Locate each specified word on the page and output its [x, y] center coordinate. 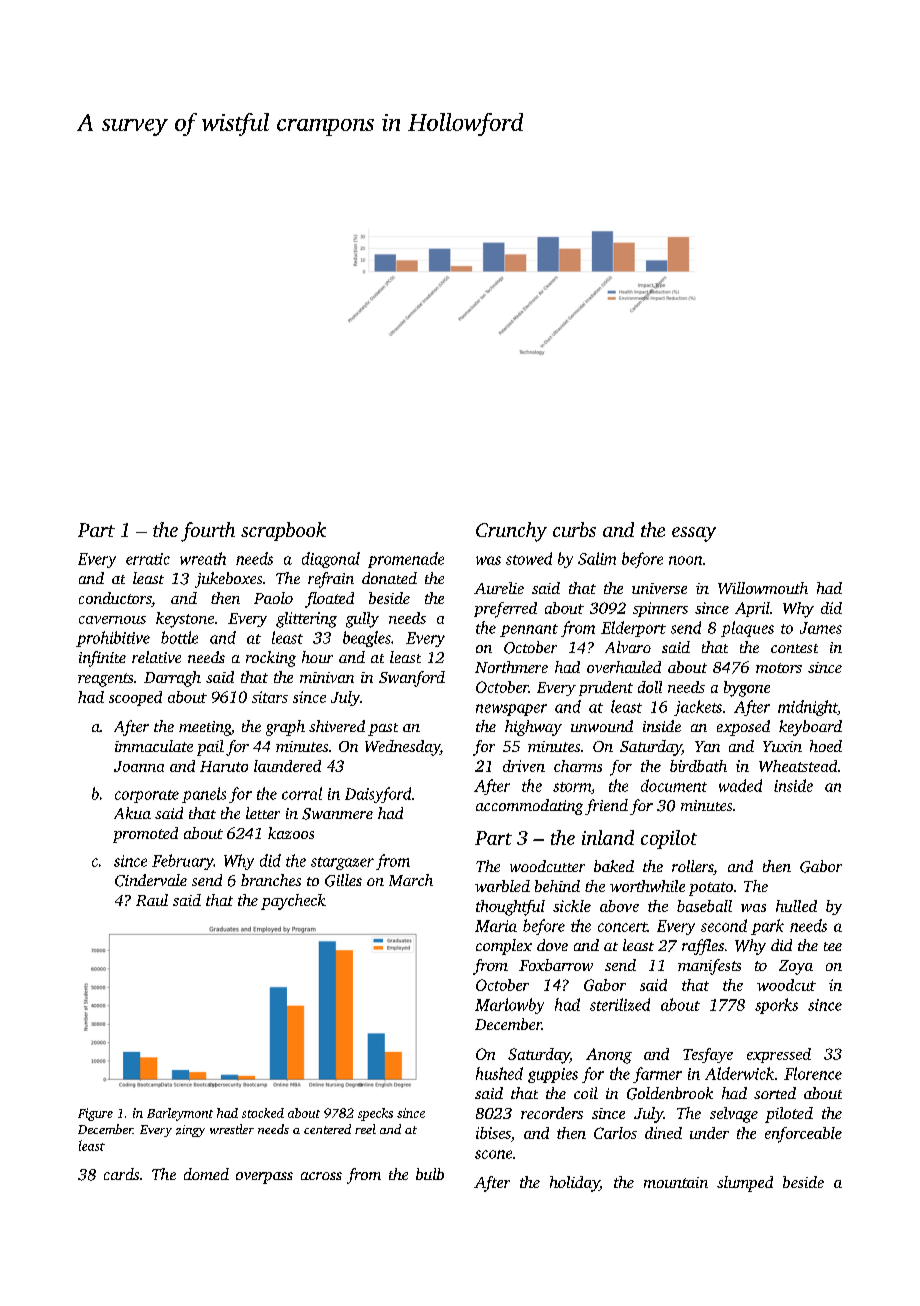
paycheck [293, 902]
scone [493, 1154]
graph [285, 728]
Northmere [511, 667]
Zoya [796, 967]
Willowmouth [763, 588]
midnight [807, 708]
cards [121, 1174]
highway [533, 728]
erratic [148, 559]
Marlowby [509, 1006]
